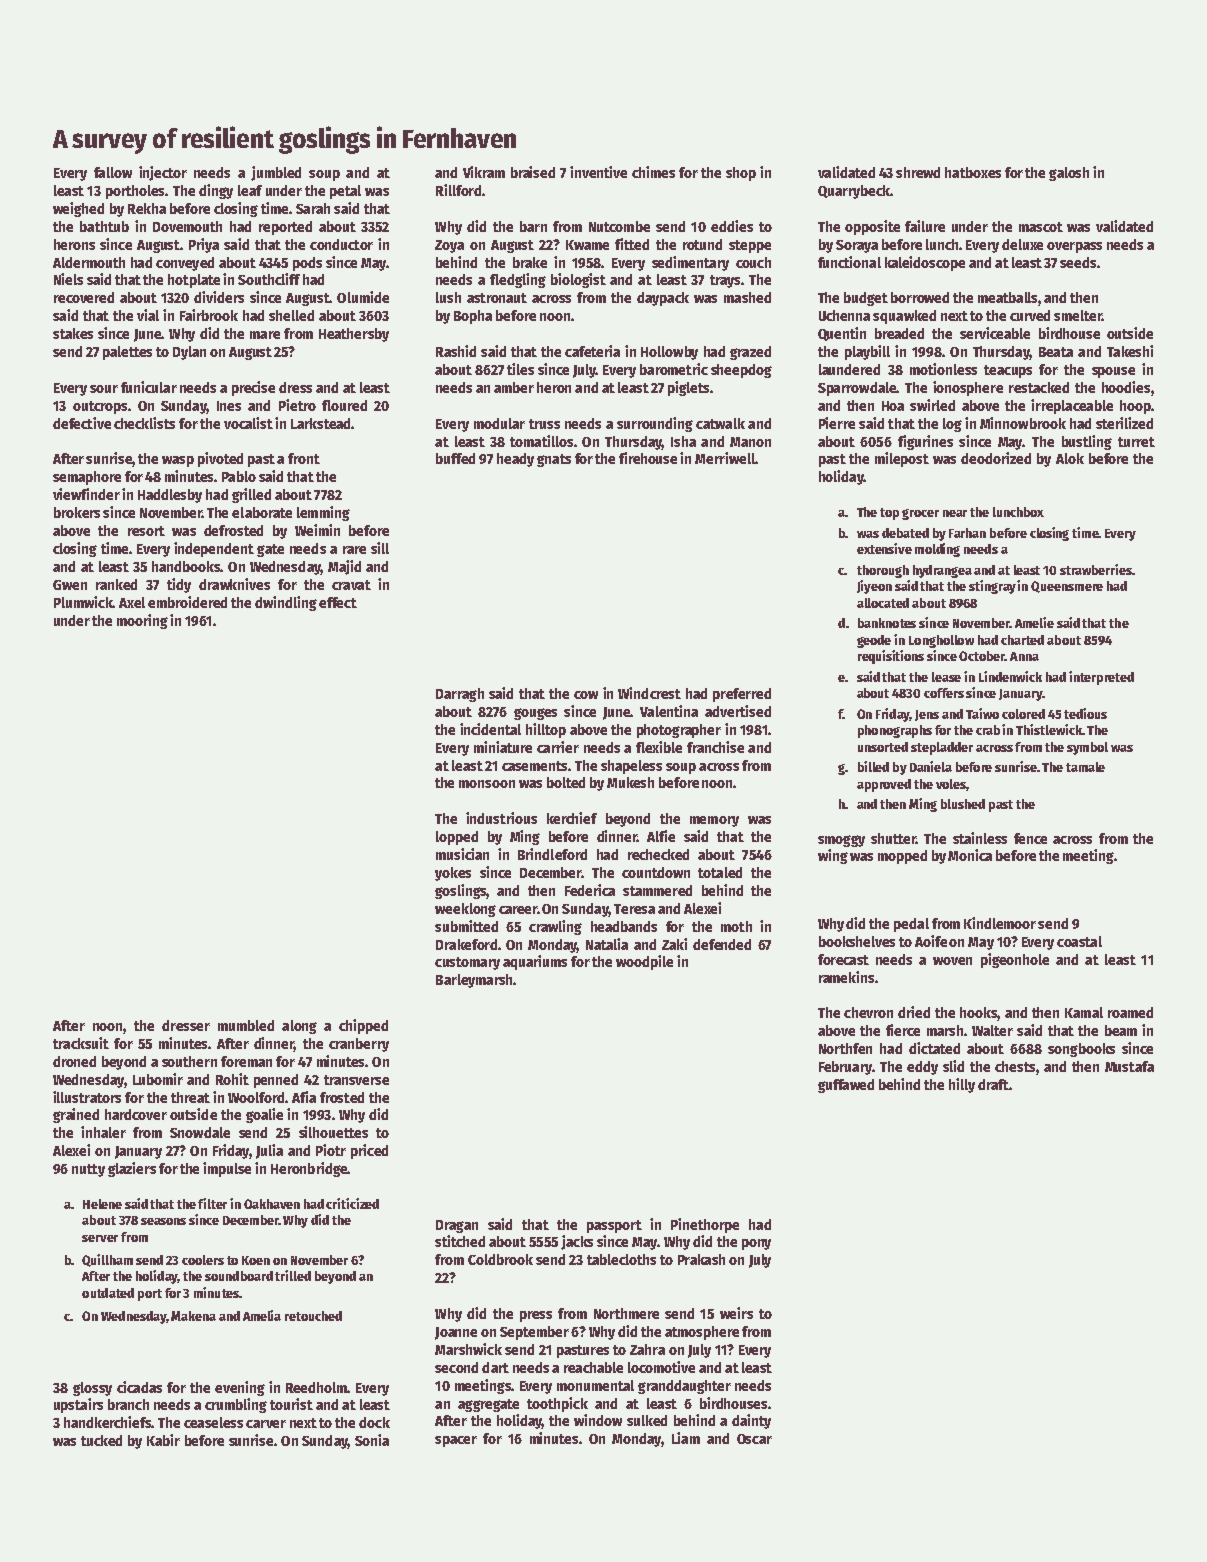 The width and height of the screenshot is (1207, 1562). I want to click on sedimentary, so click(690, 263).
